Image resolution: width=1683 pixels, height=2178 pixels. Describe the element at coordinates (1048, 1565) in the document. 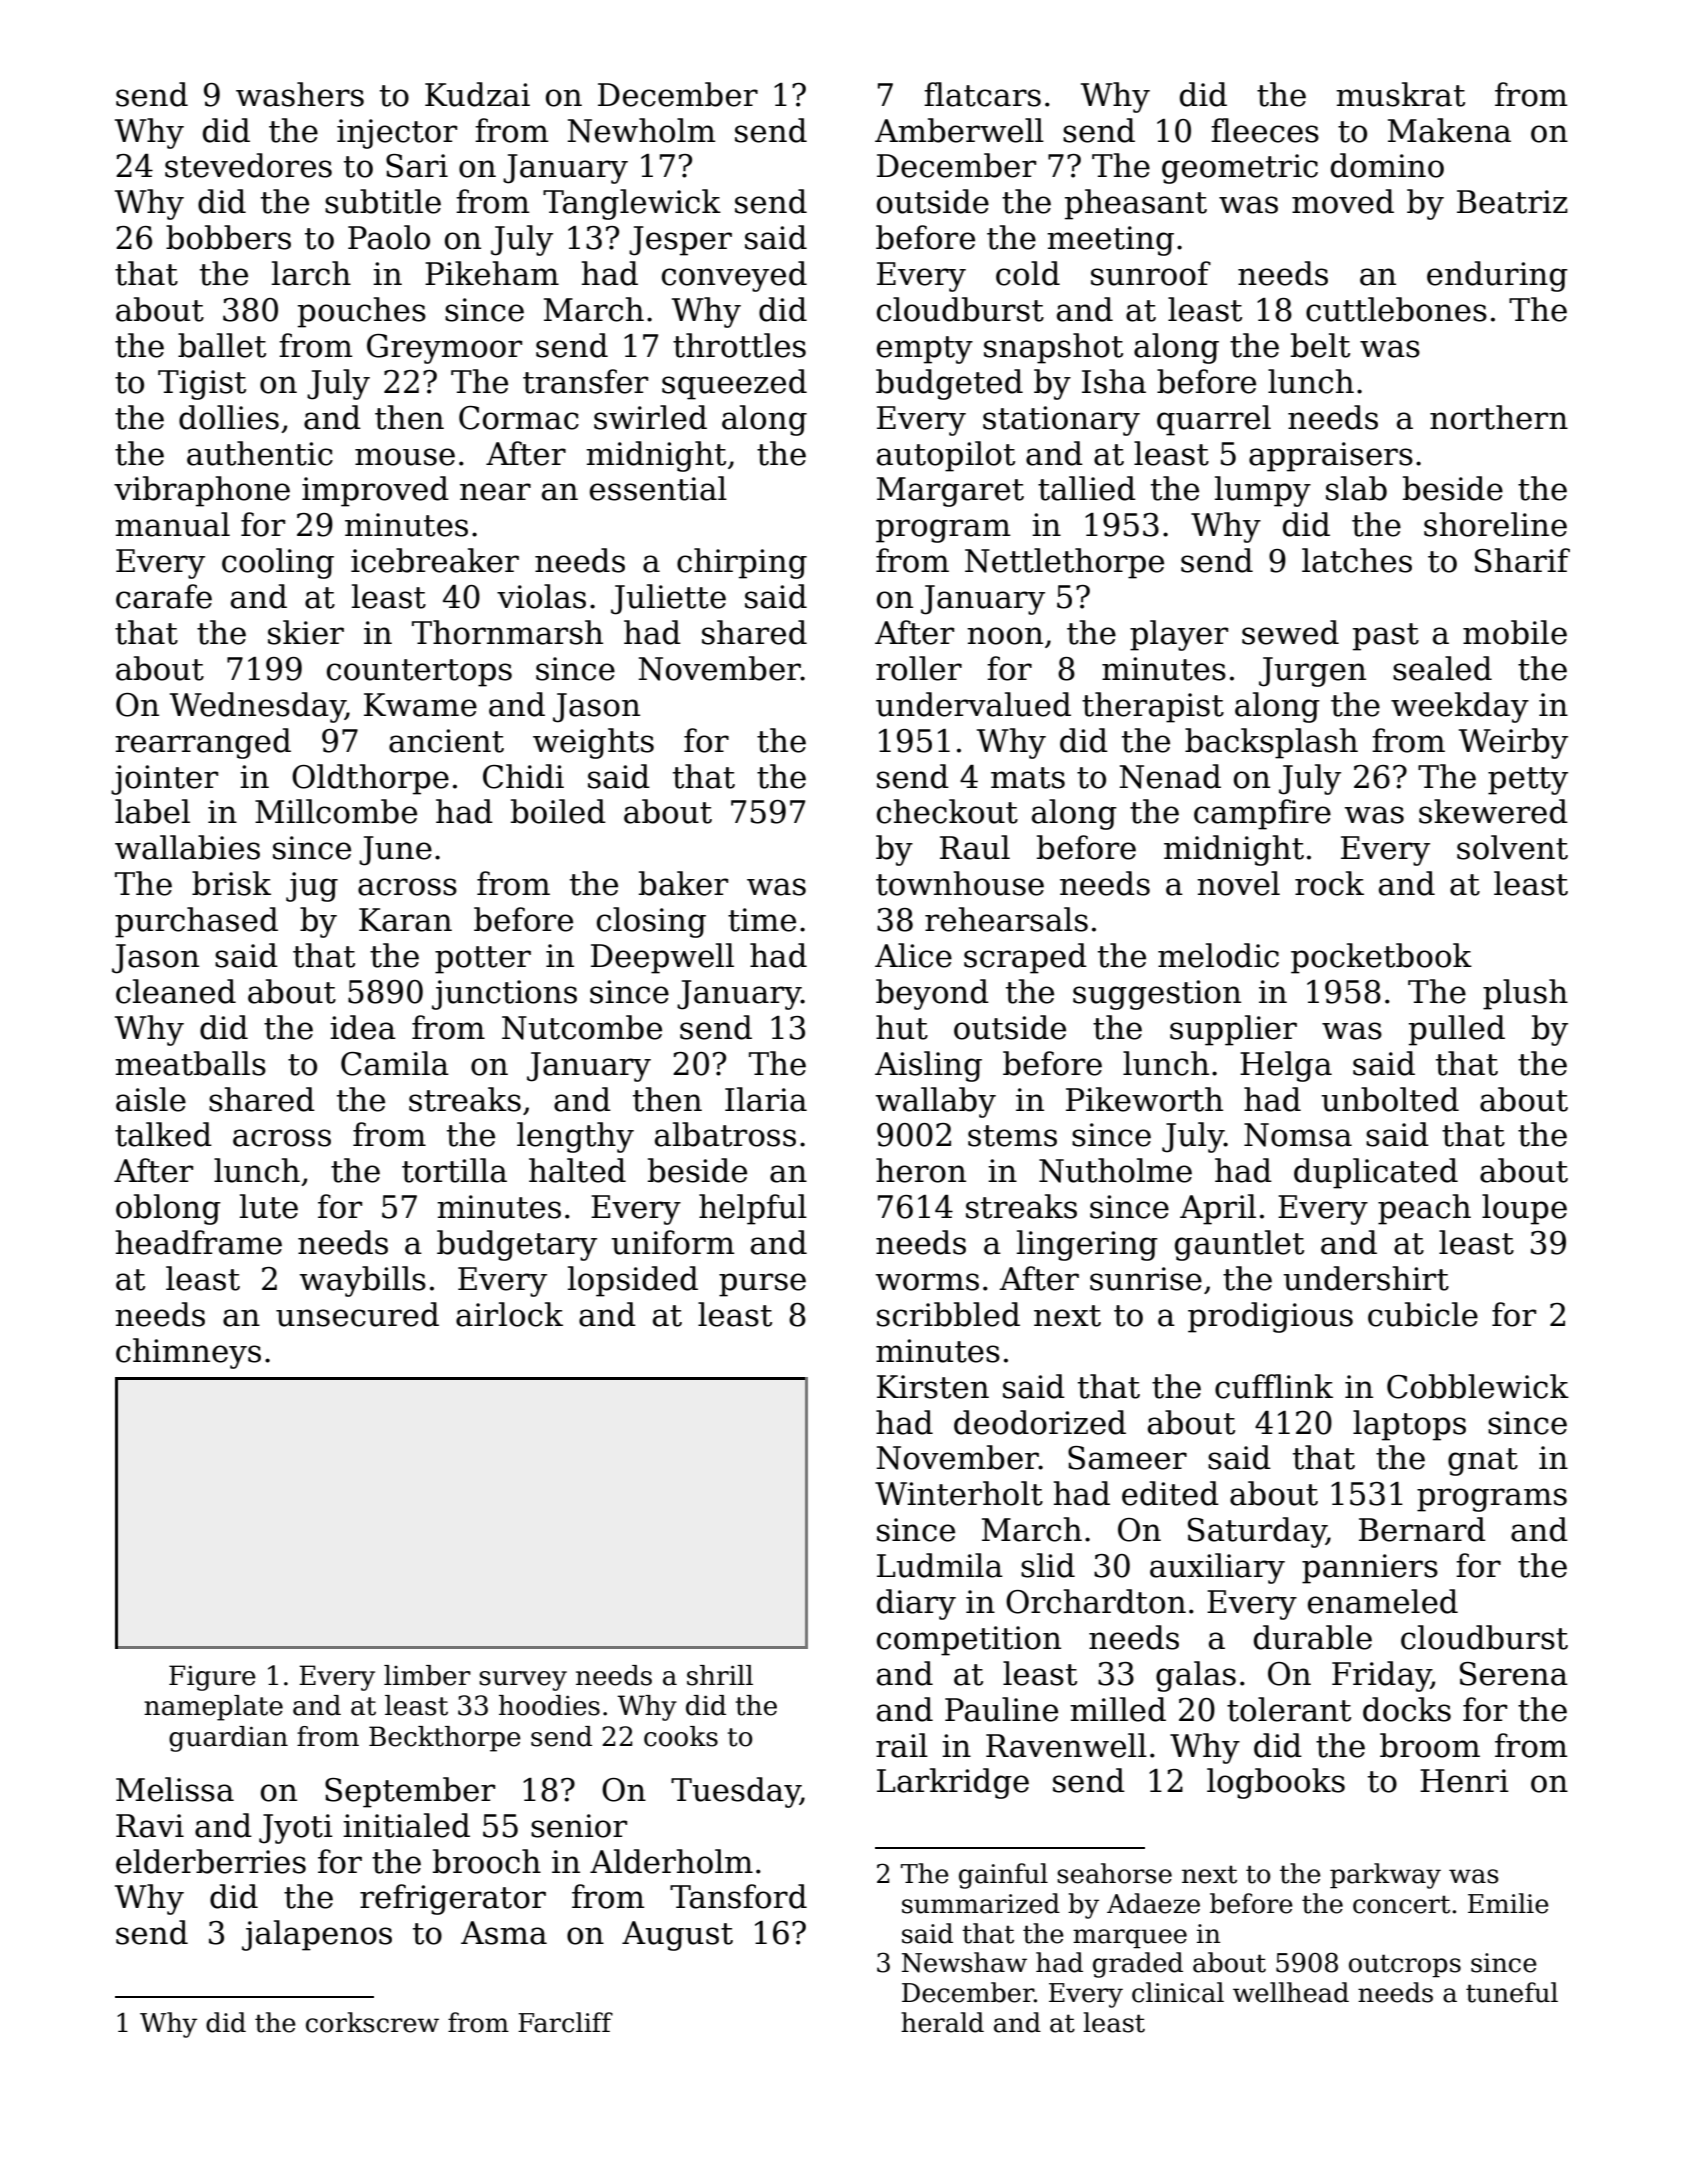

I see `slid` at that location.
